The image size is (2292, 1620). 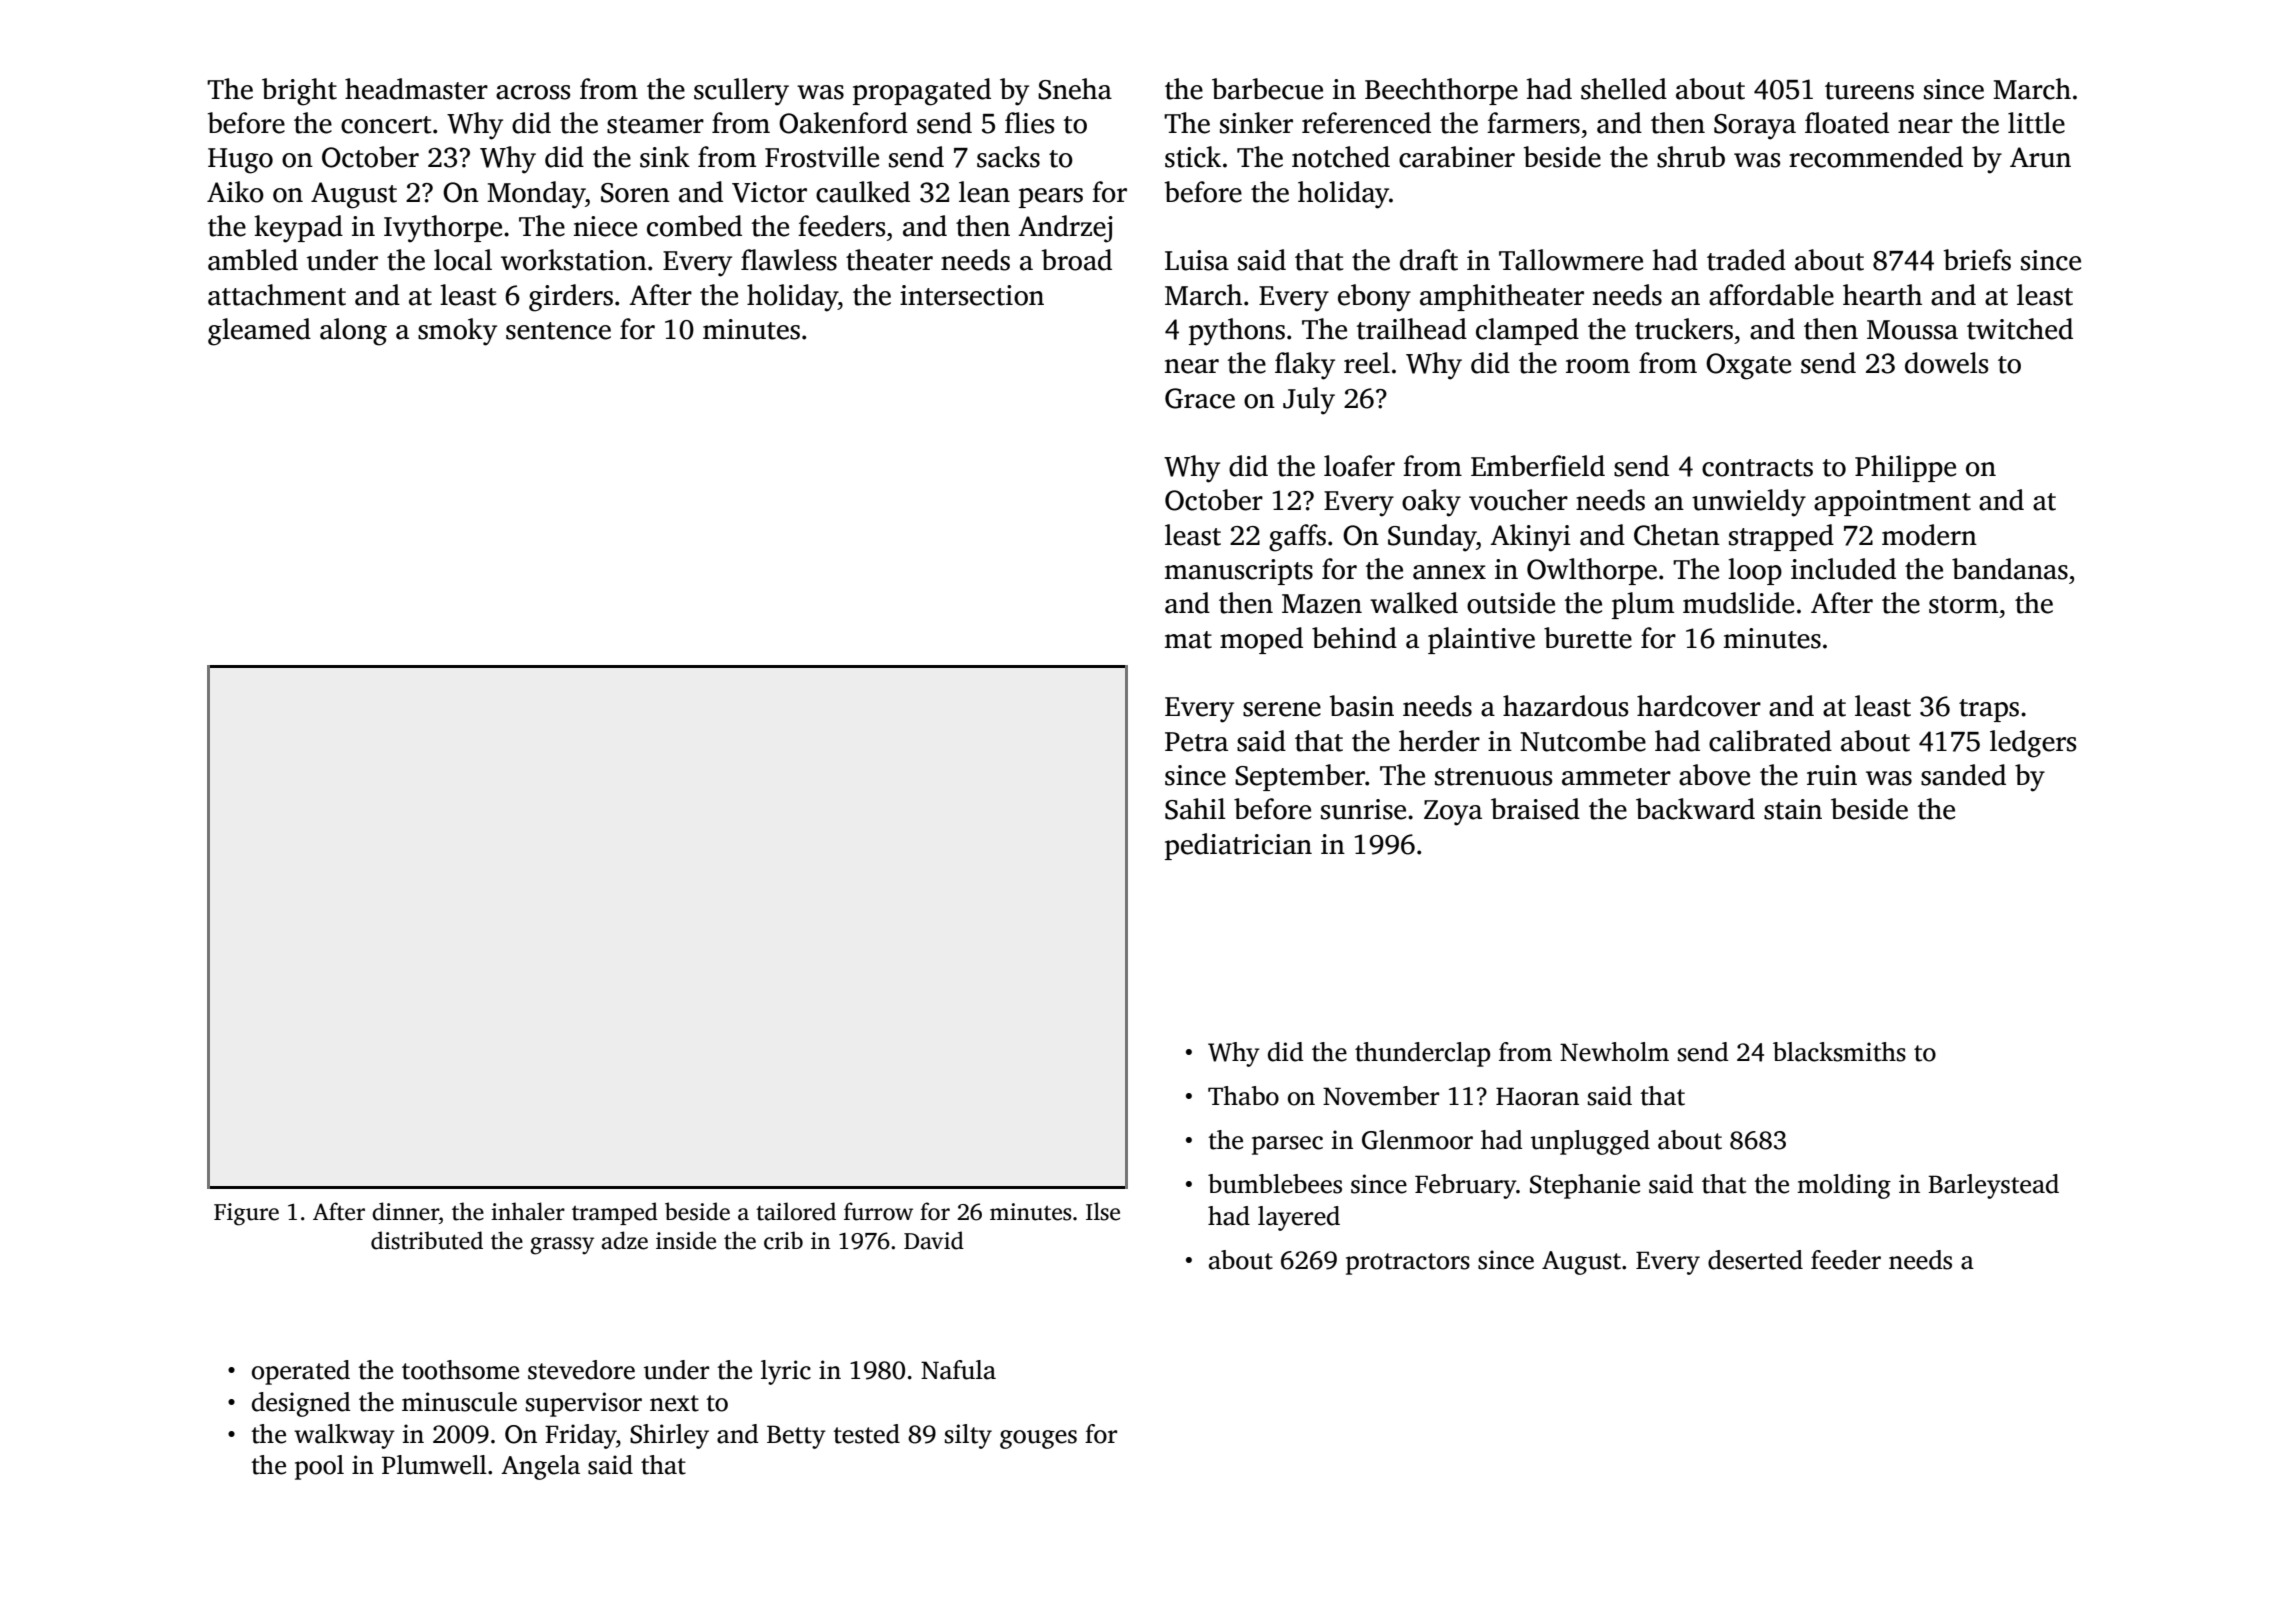 I want to click on tailored, so click(x=796, y=1211).
